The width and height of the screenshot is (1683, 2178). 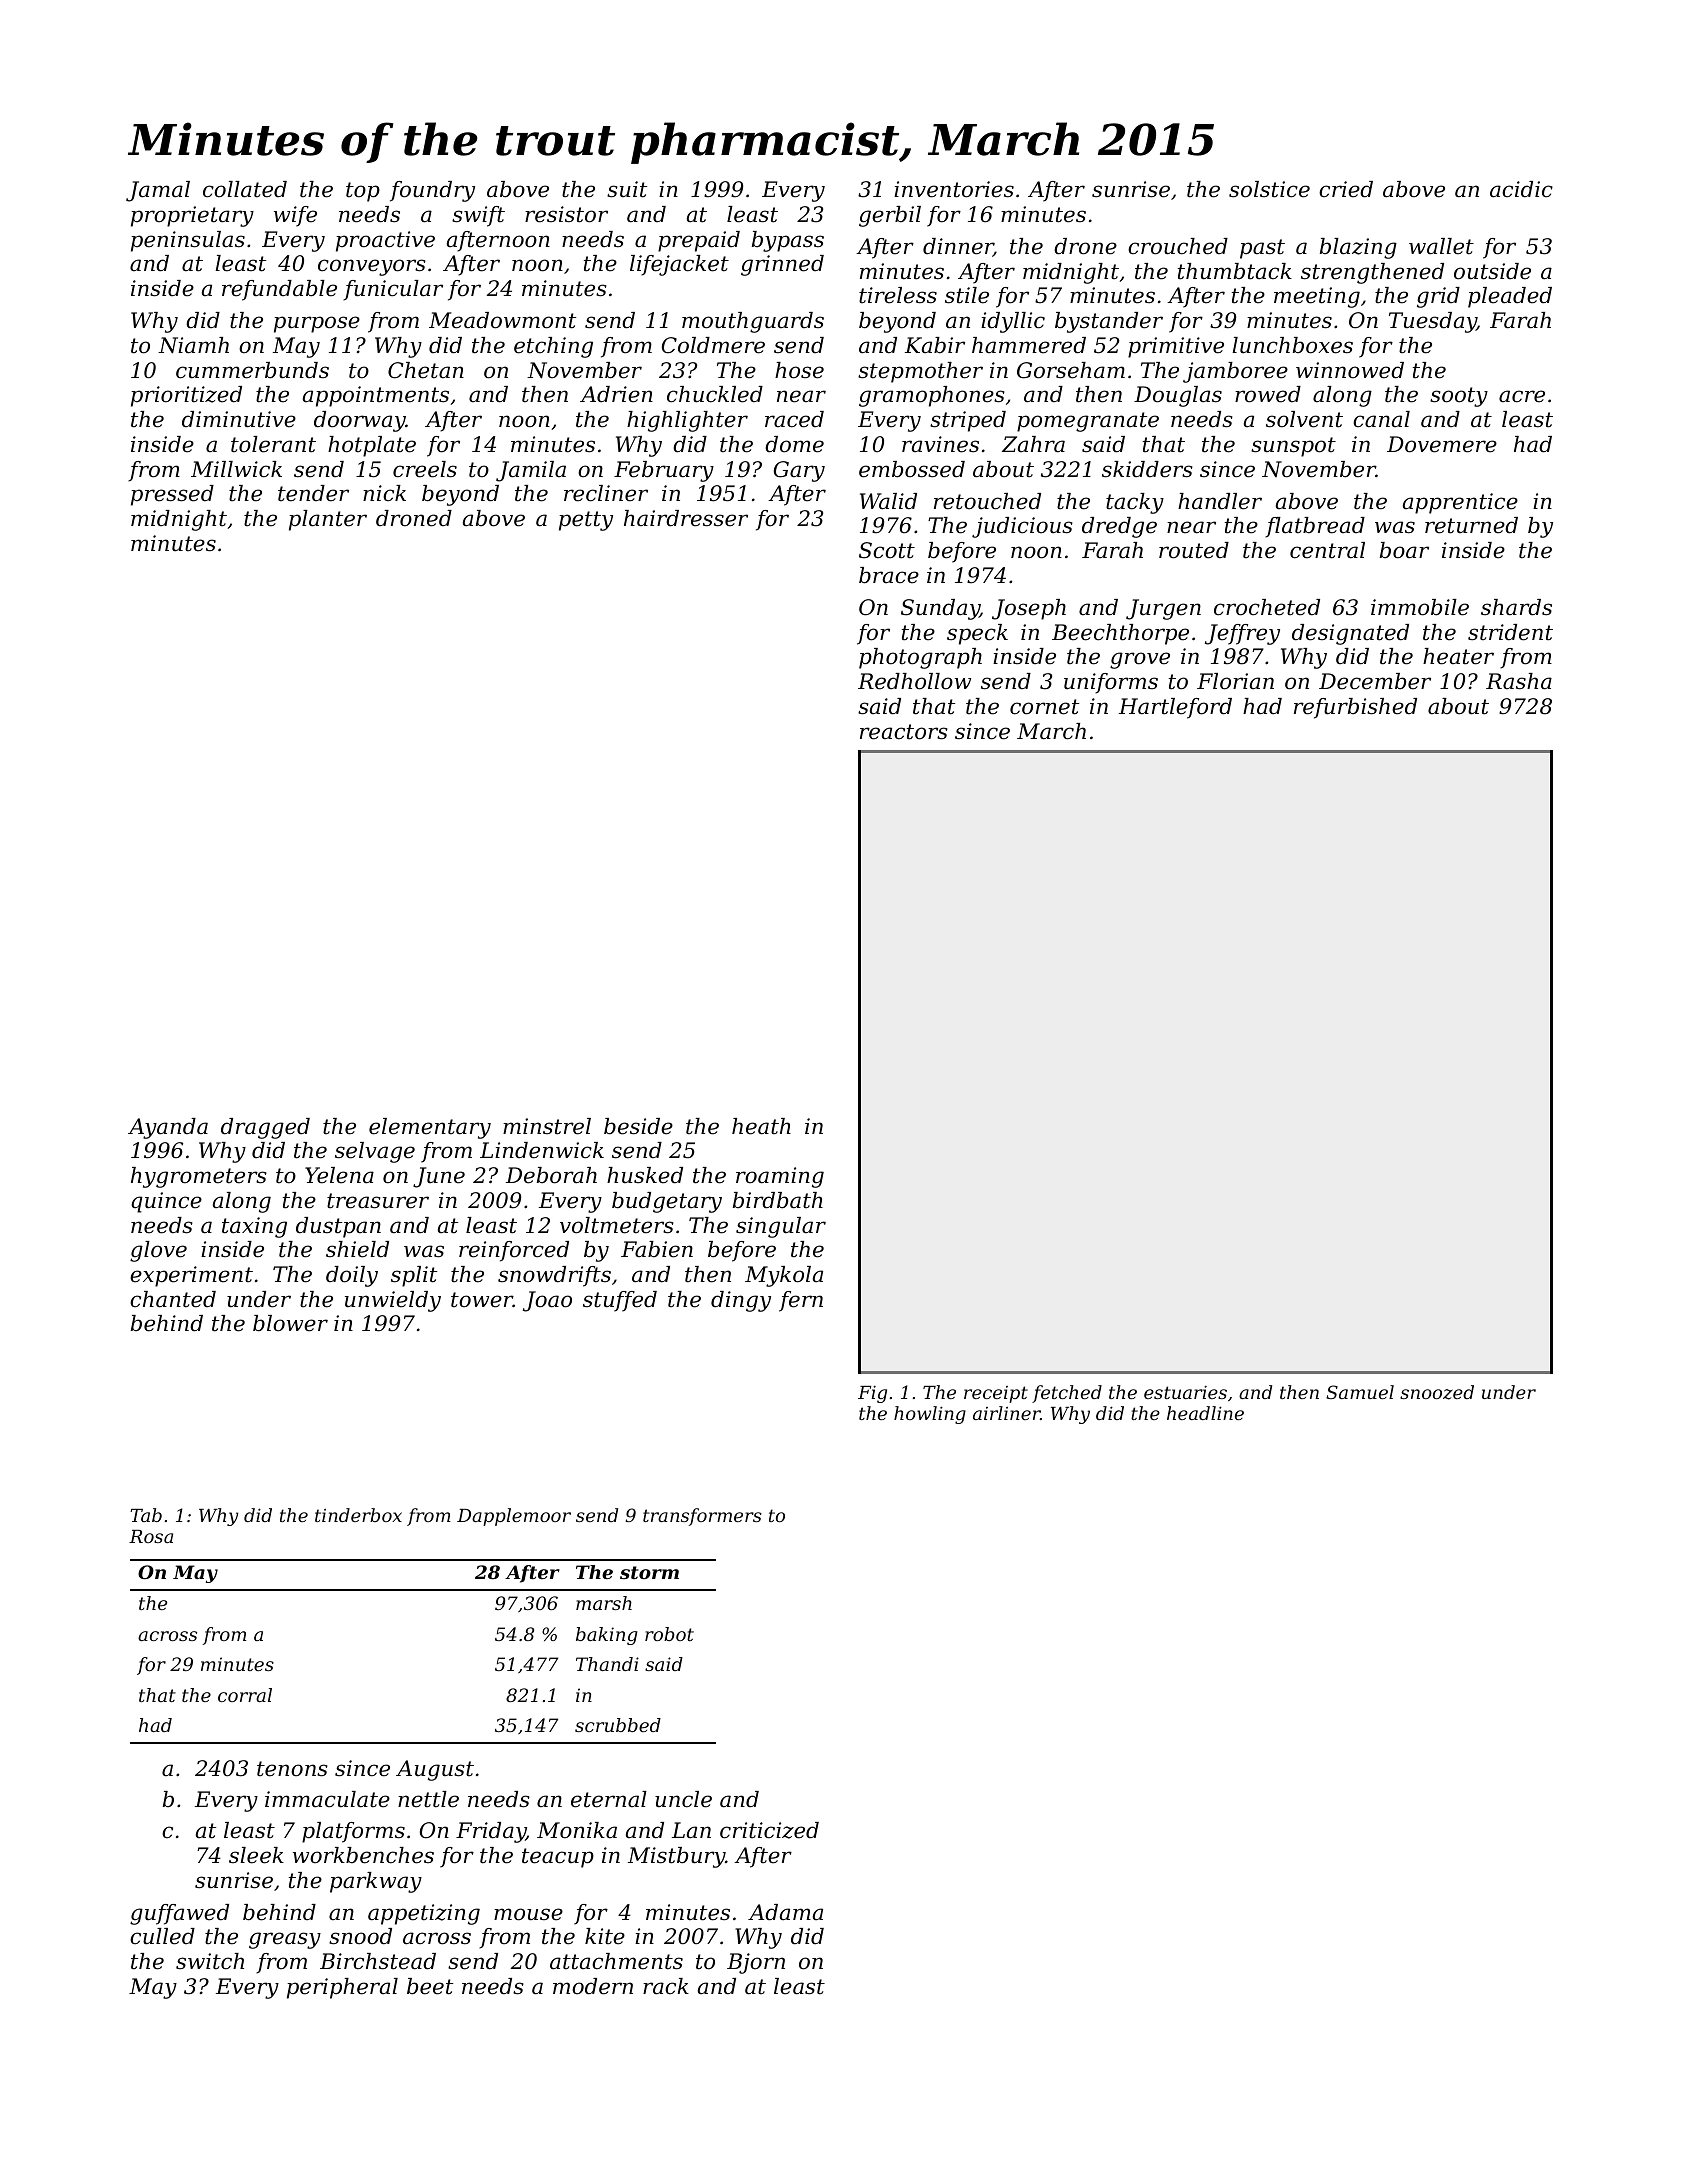 What do you see at coordinates (358, 1515) in the screenshot?
I see `tinderbox` at bounding box center [358, 1515].
